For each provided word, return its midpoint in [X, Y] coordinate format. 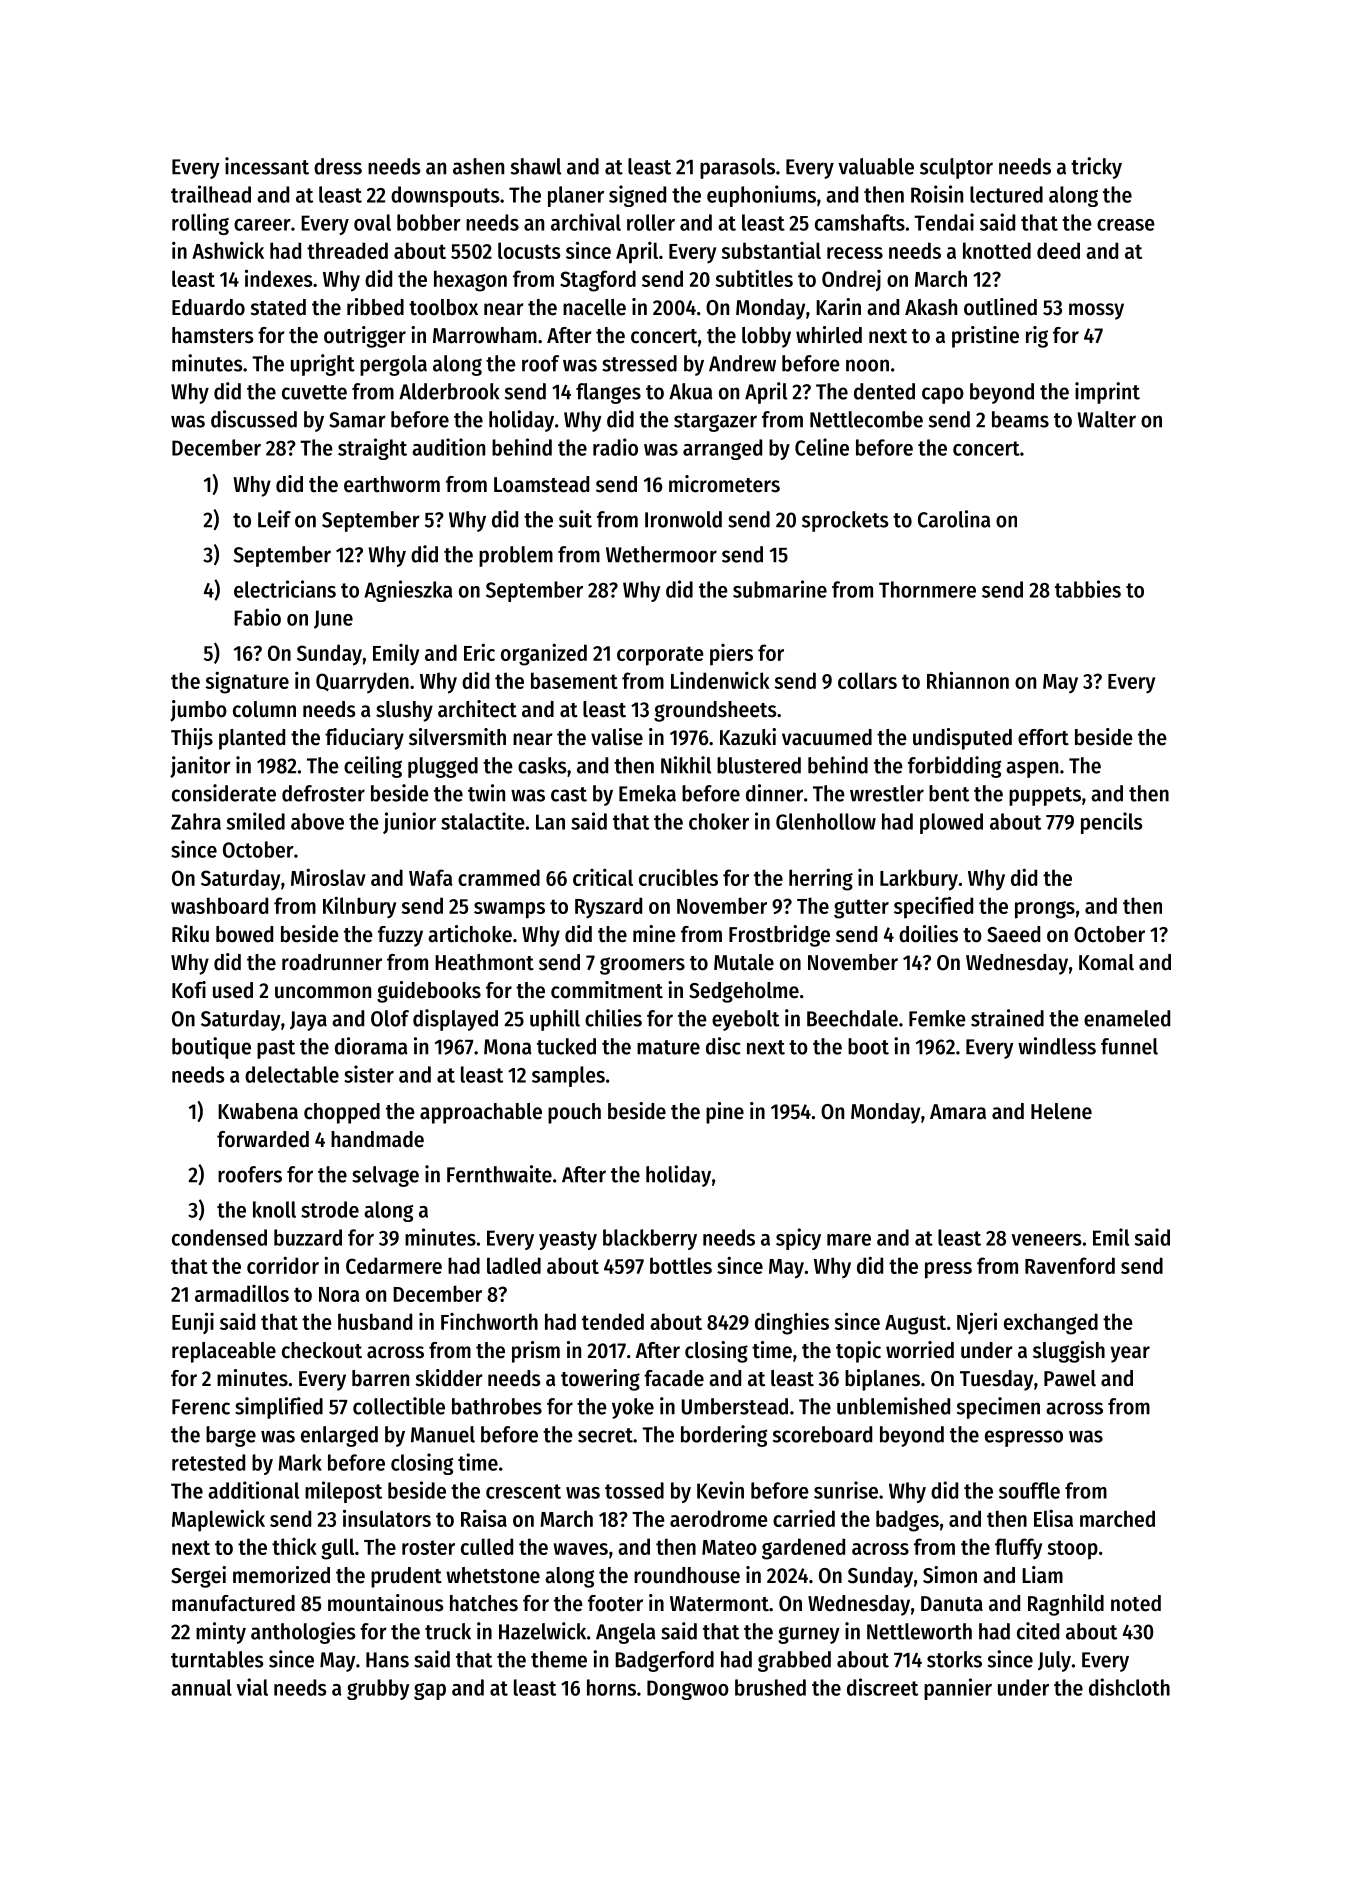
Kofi [189, 990]
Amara [958, 1112]
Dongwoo [688, 1690]
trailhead [211, 194]
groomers [642, 966]
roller [651, 222]
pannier [958, 1689]
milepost [343, 1492]
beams [1020, 419]
